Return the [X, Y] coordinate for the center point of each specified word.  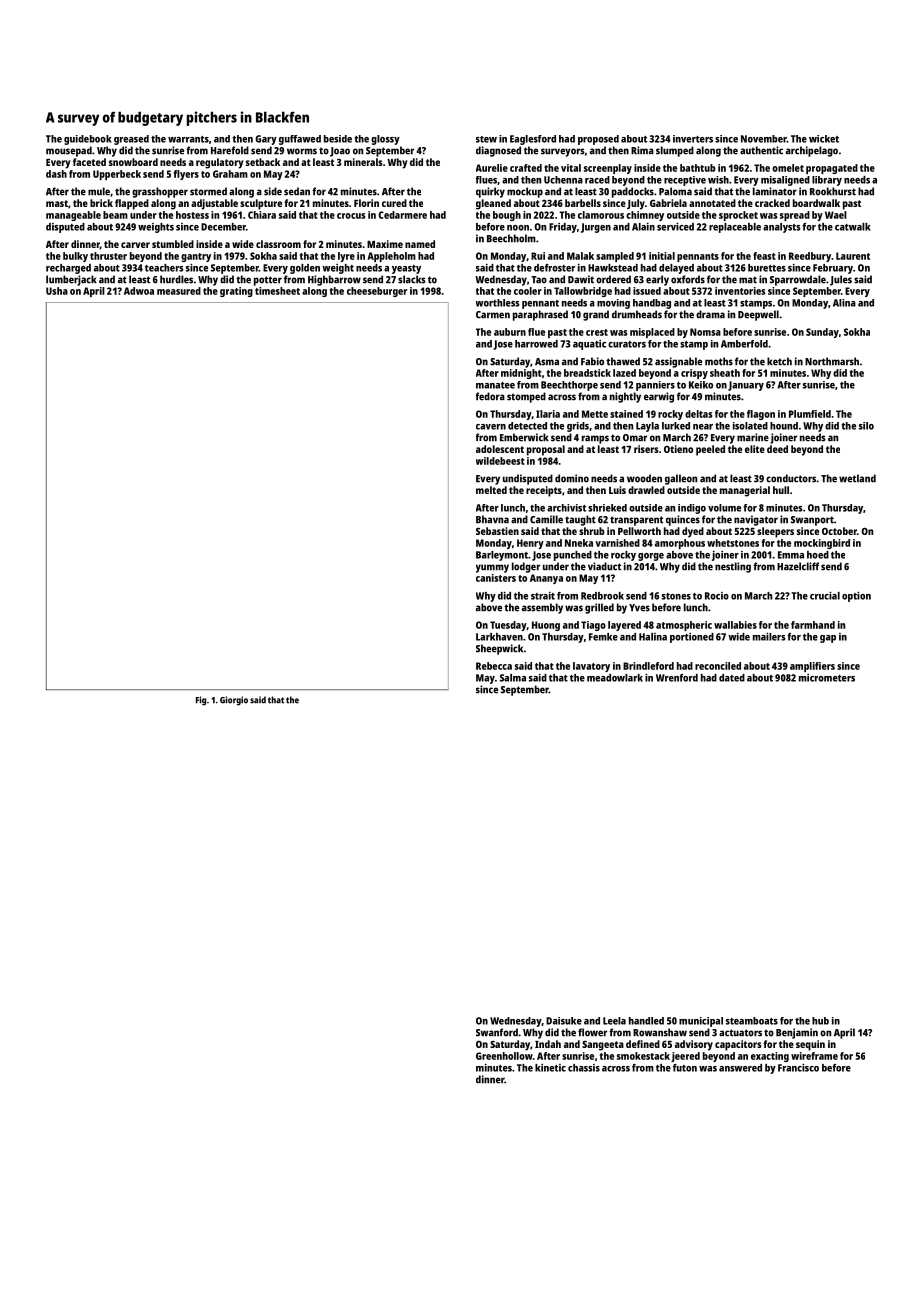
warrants [188, 139]
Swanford [497, 1032]
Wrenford [677, 678]
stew [486, 139]
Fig [201, 701]
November [764, 139]
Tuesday [508, 626]
